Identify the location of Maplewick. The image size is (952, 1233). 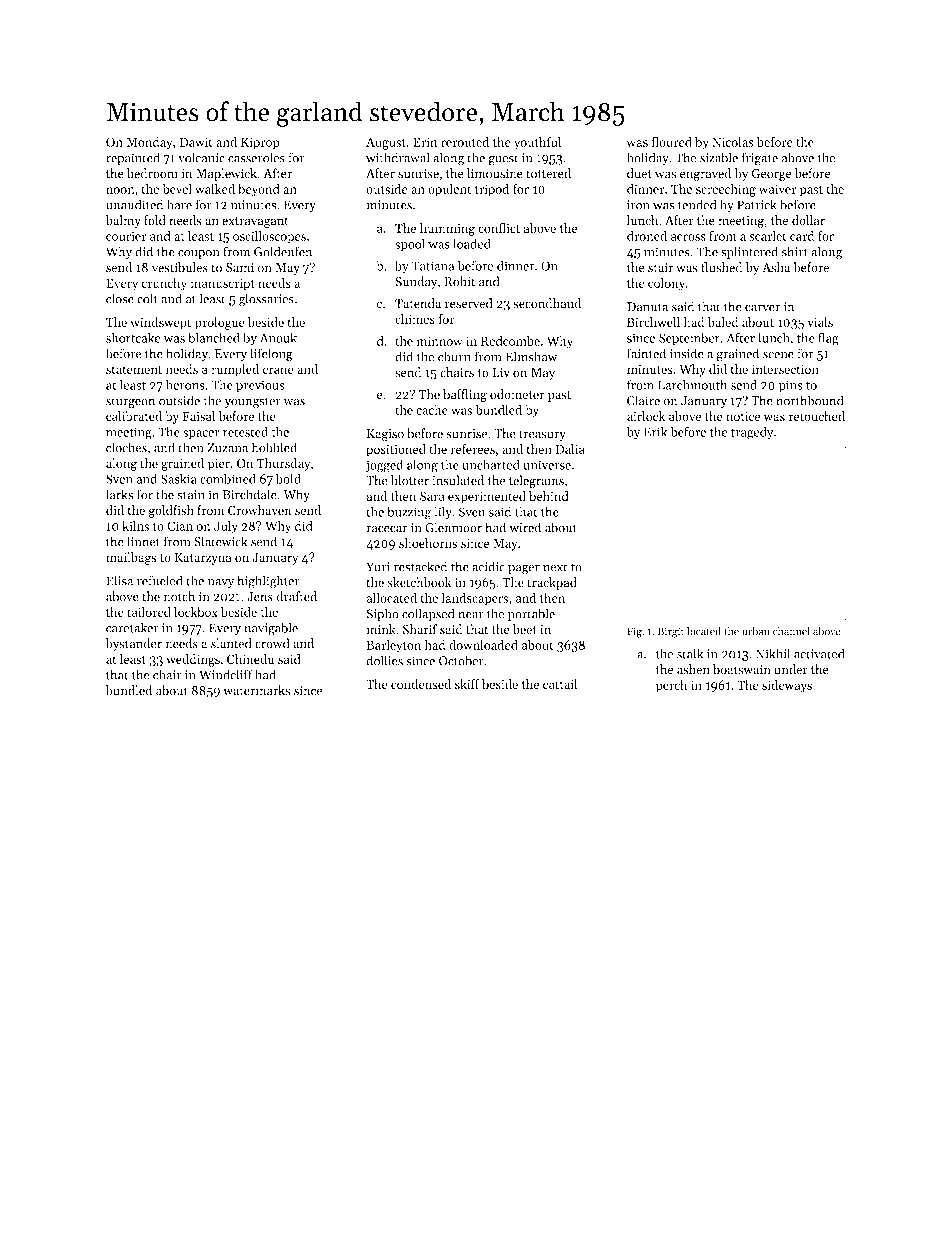
(226, 174).
